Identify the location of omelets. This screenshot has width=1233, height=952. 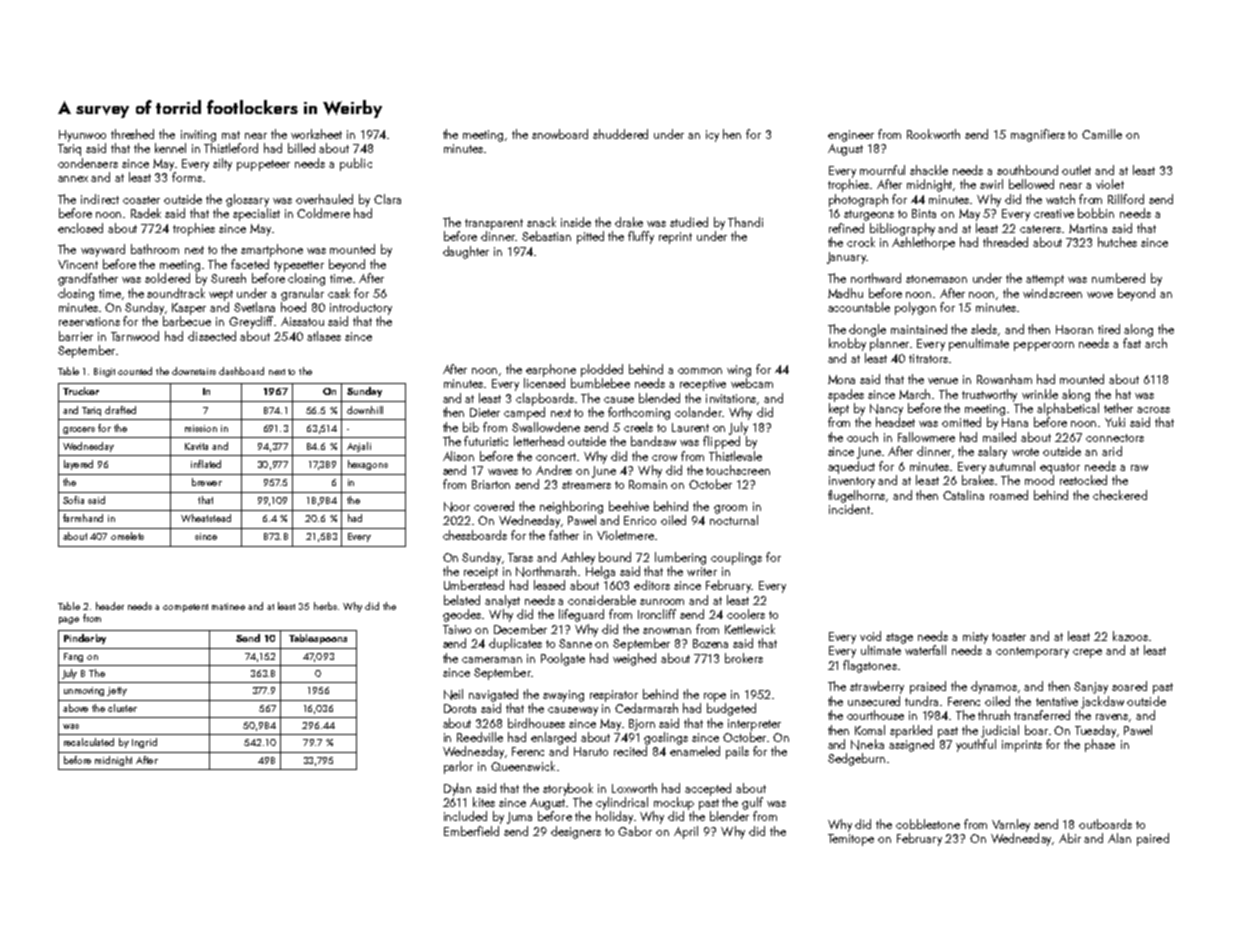
(127, 536).
